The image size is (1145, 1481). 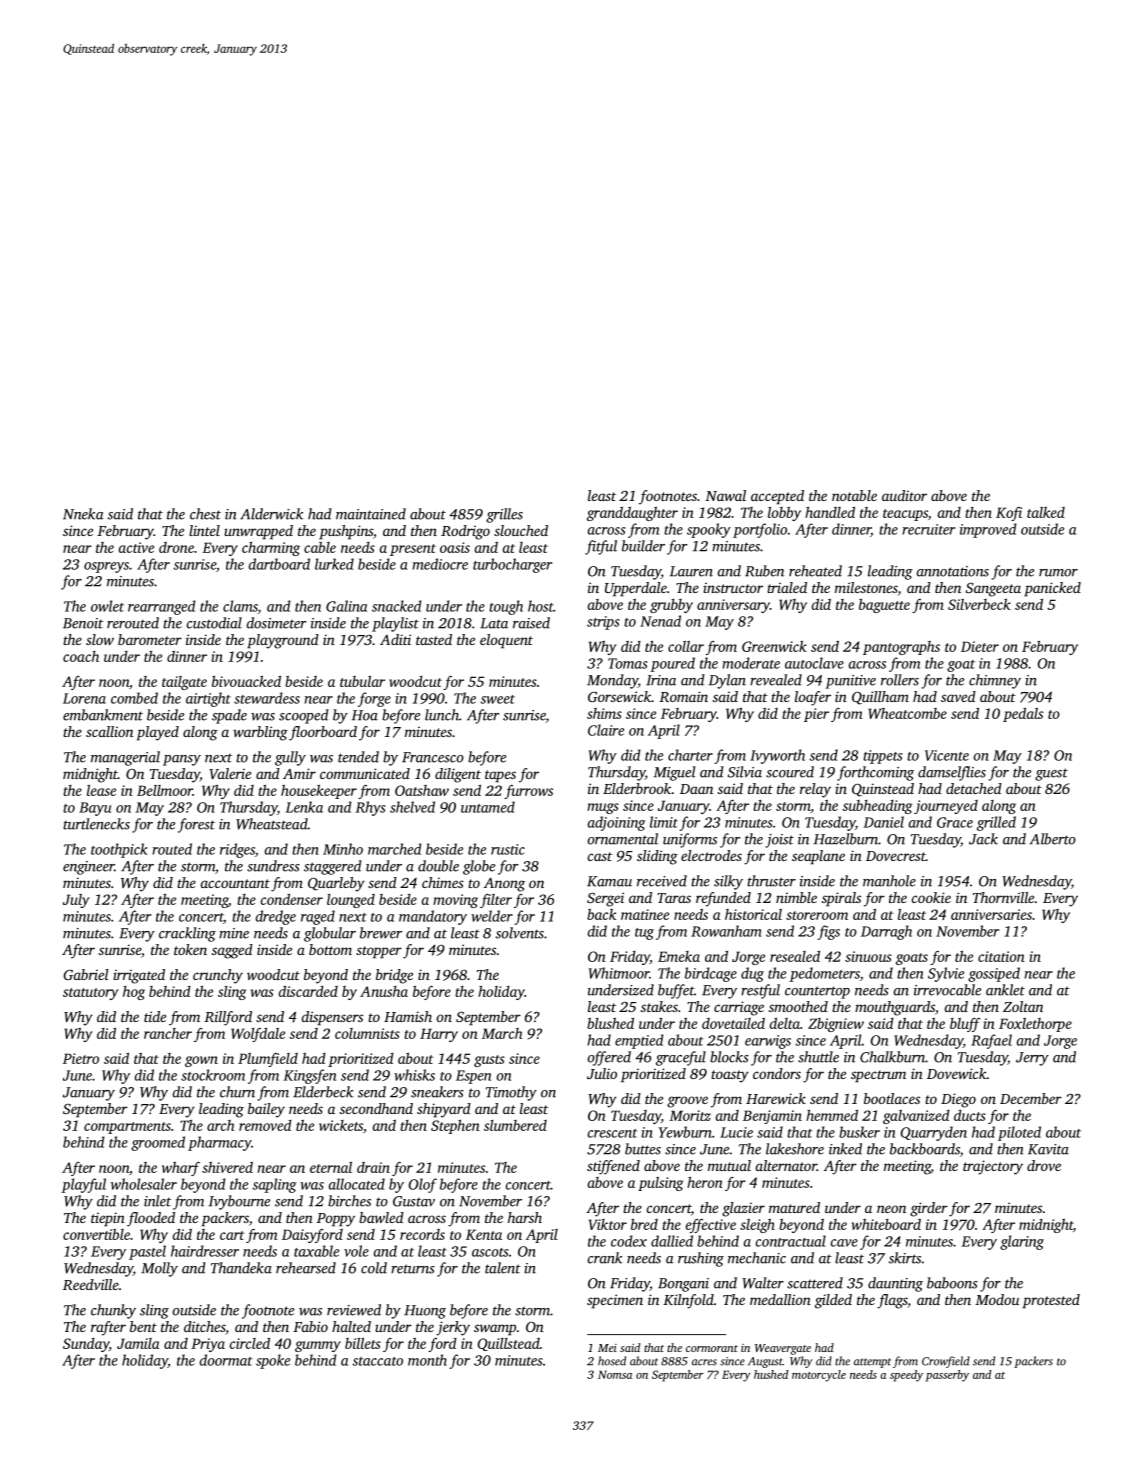 I want to click on auditor, so click(x=904, y=495).
